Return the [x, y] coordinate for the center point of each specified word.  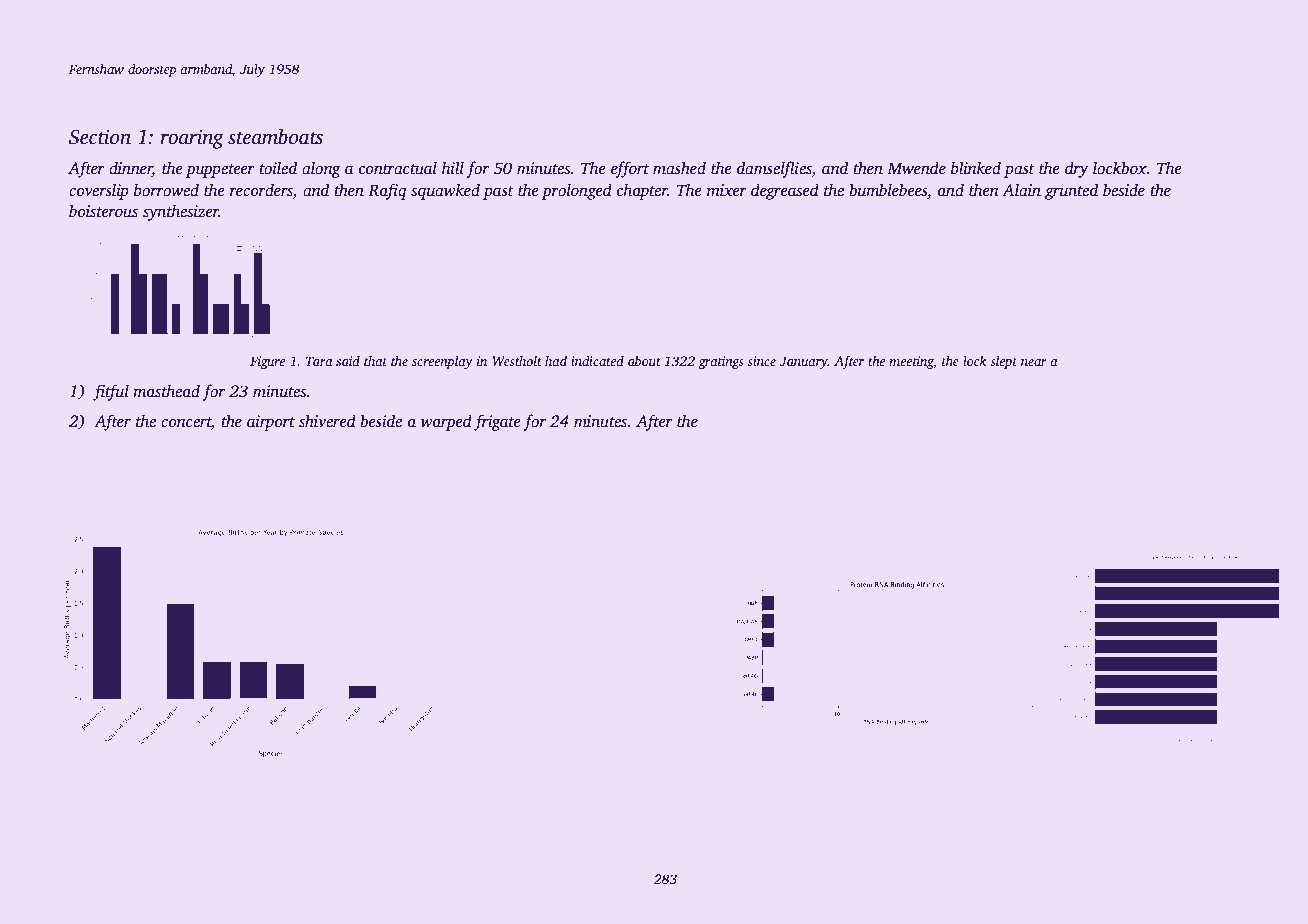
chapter [642, 191]
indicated [597, 361]
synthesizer [181, 212]
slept [1003, 362]
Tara [319, 361]
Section [100, 137]
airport [271, 423]
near [1034, 362]
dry [1077, 169]
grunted [1071, 191]
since [761, 361]
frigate [497, 422]
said [348, 361]
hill [453, 168]
